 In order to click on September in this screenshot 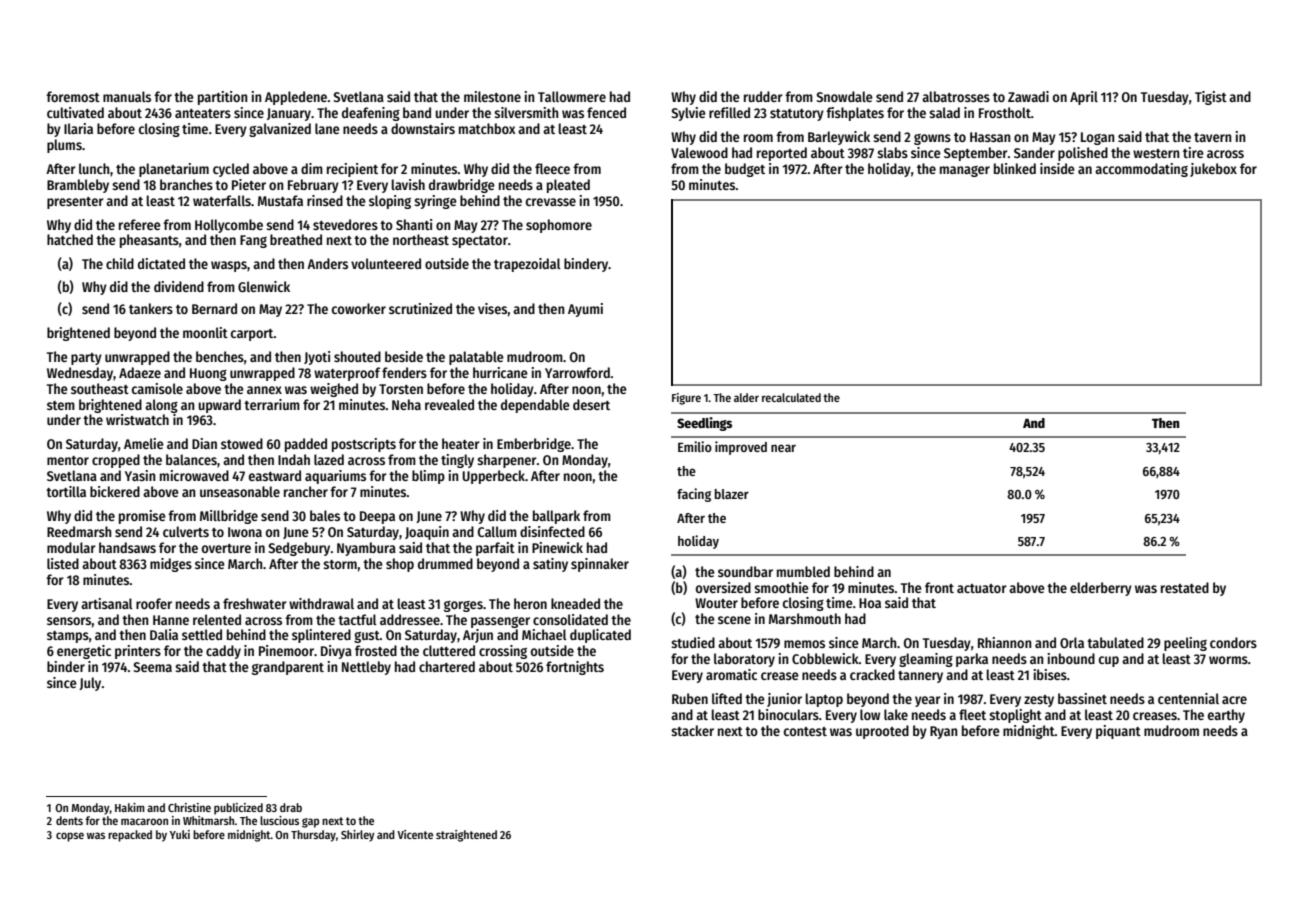, I will do `click(976, 154)`.
